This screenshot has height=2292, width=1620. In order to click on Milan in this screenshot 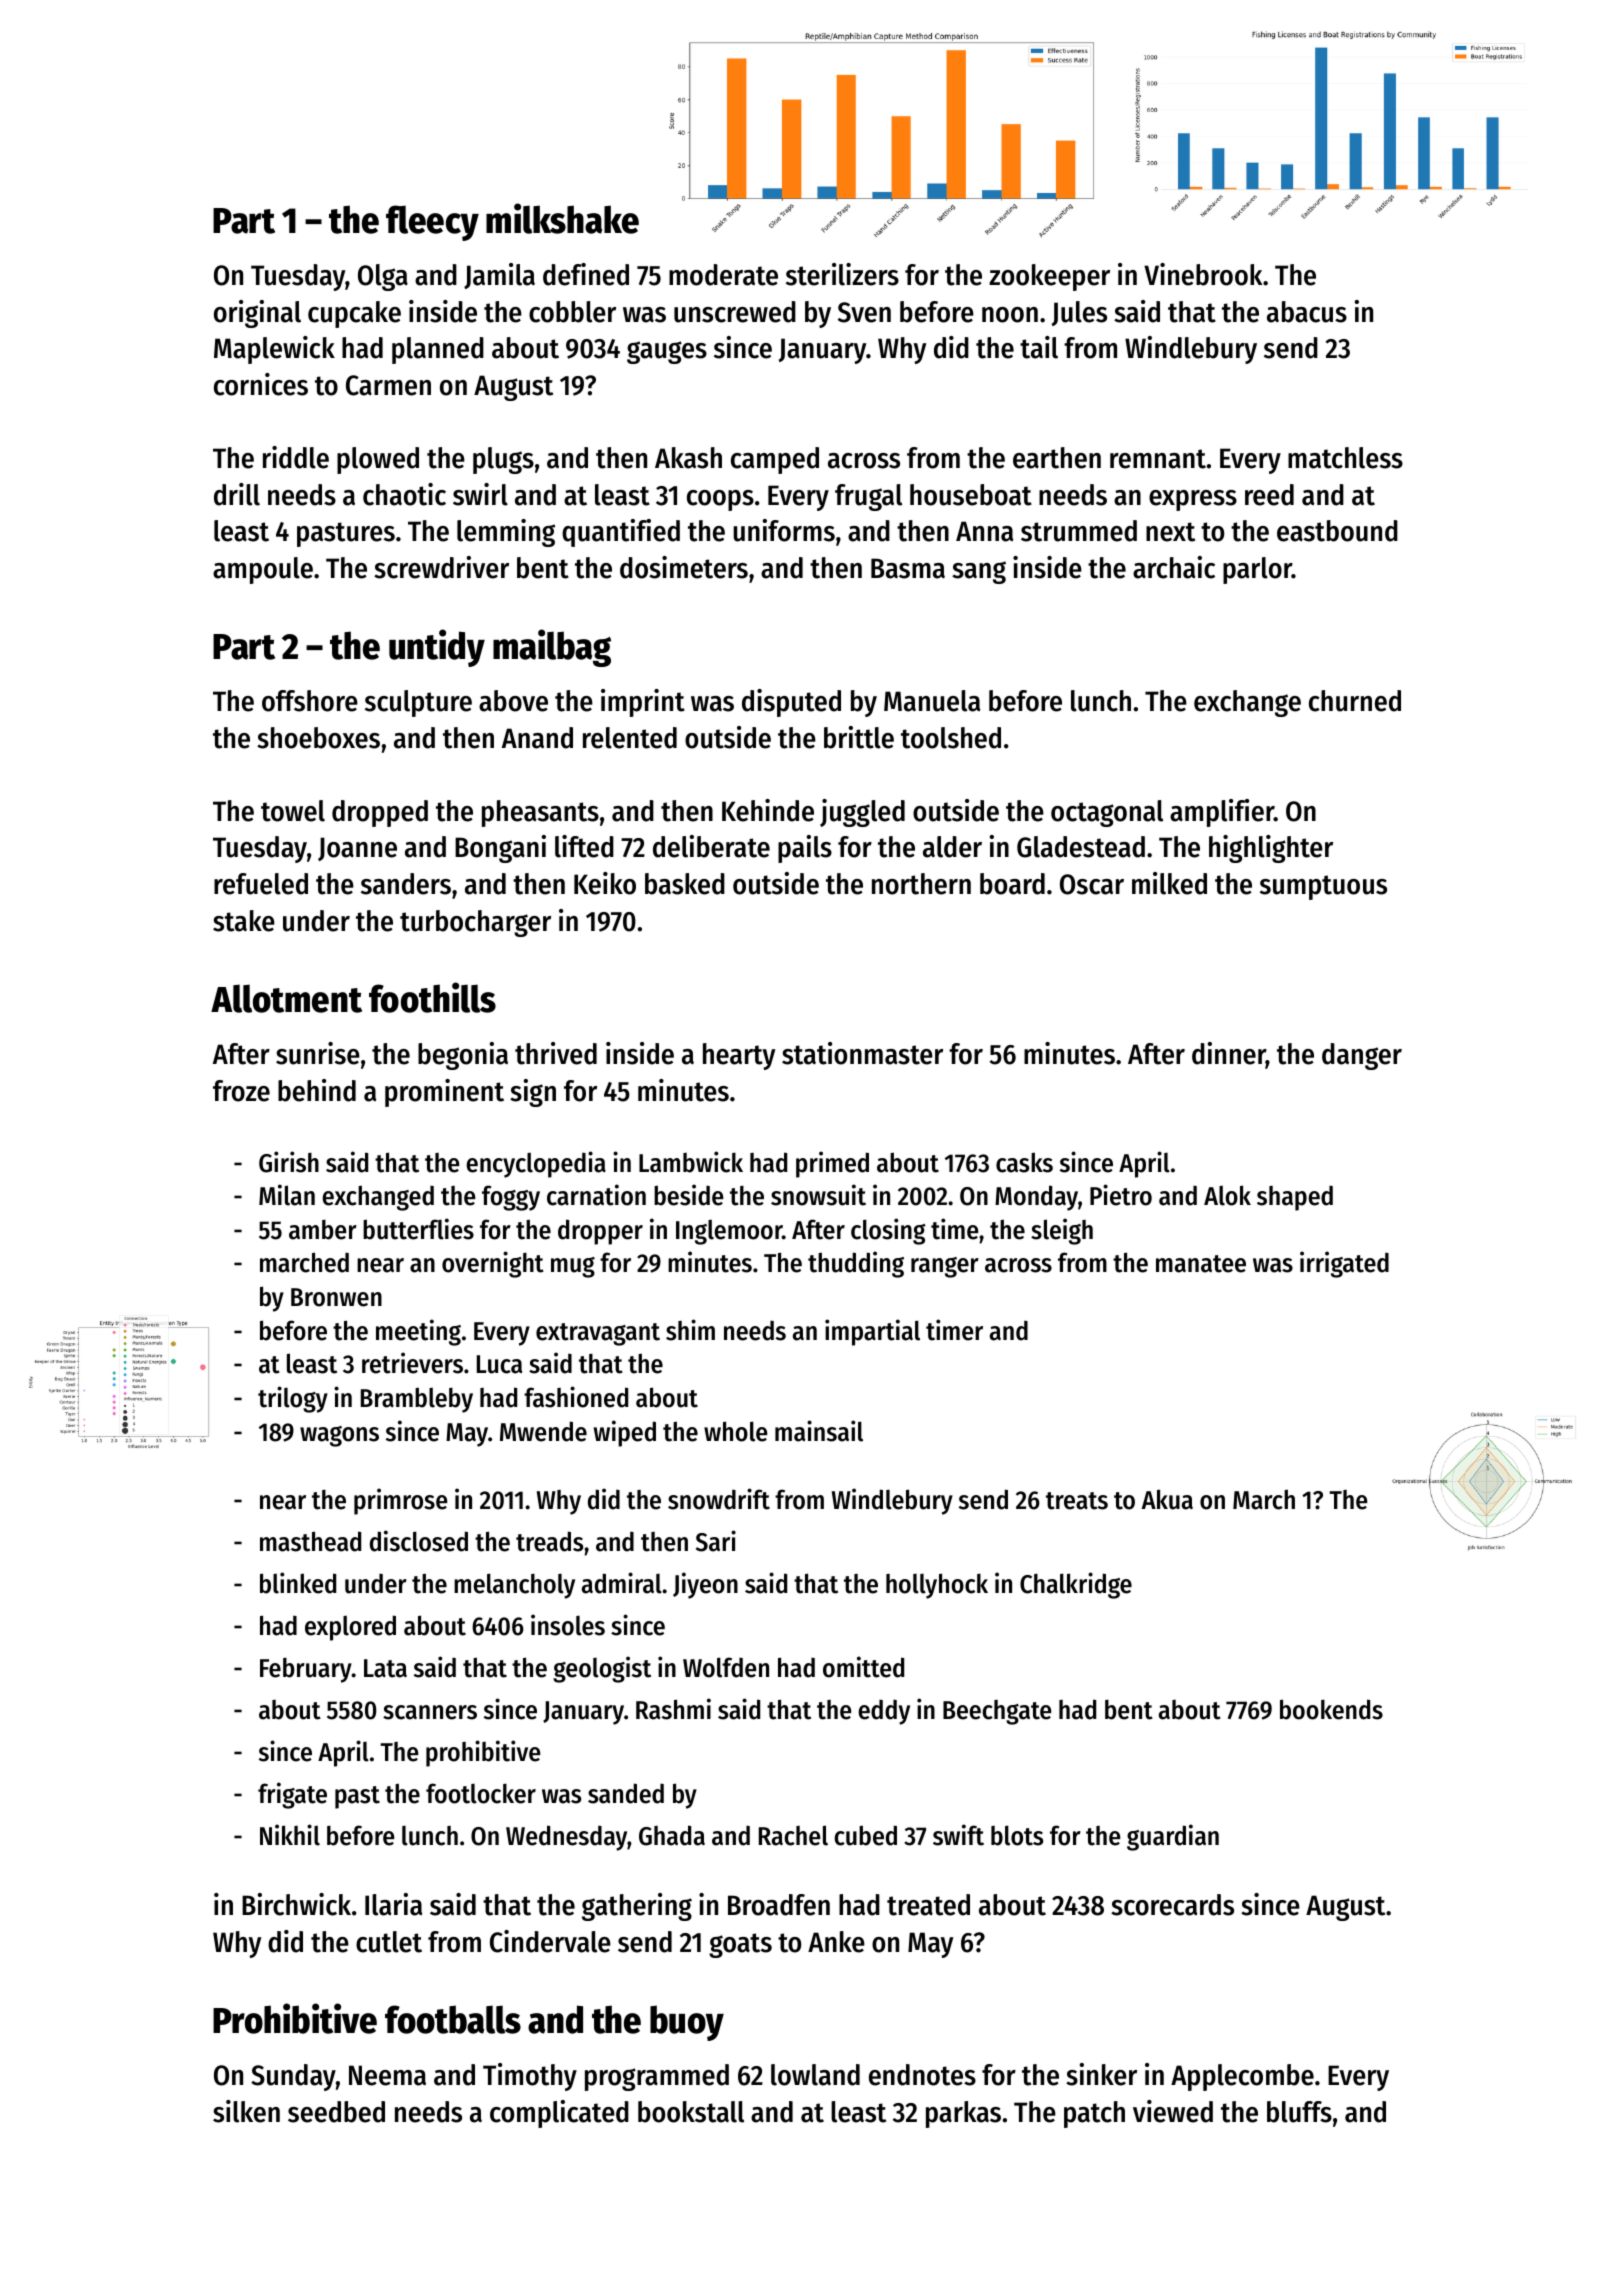, I will do `click(287, 1195)`.
